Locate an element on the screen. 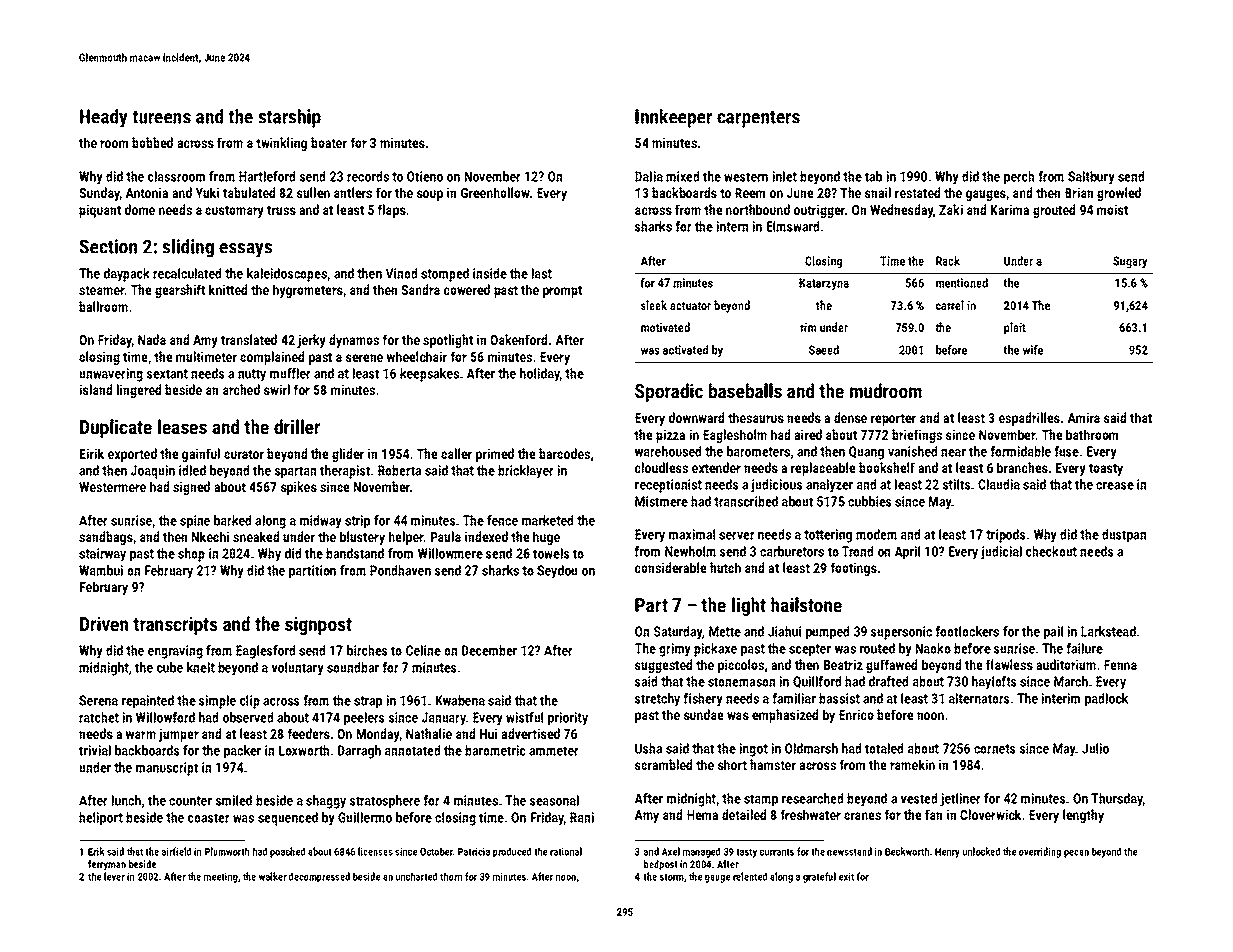  plait is located at coordinates (1015, 328).
